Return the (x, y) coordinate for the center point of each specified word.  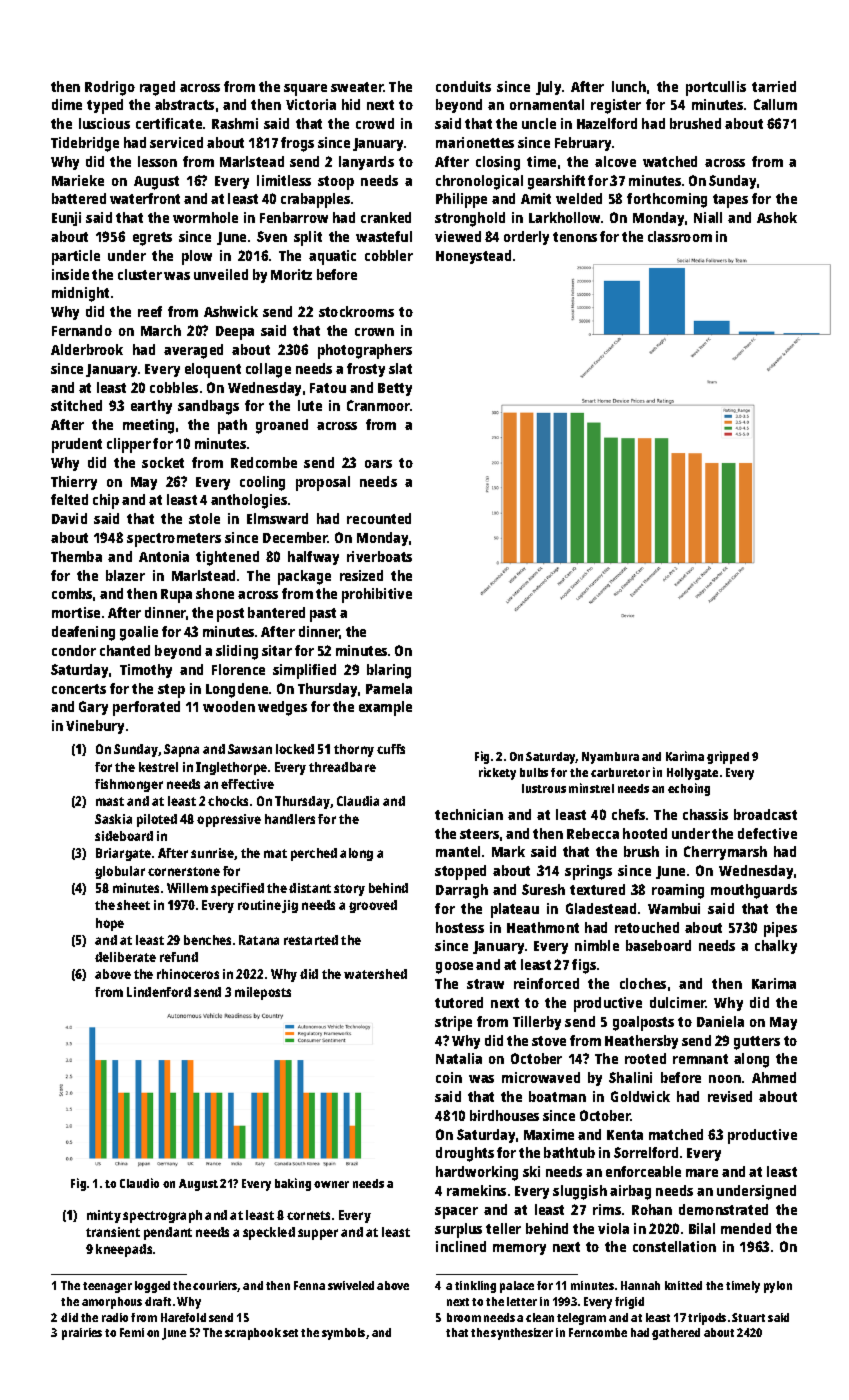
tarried (774, 86)
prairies (82, 1334)
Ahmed (774, 1077)
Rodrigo (110, 88)
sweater (357, 87)
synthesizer (522, 1334)
